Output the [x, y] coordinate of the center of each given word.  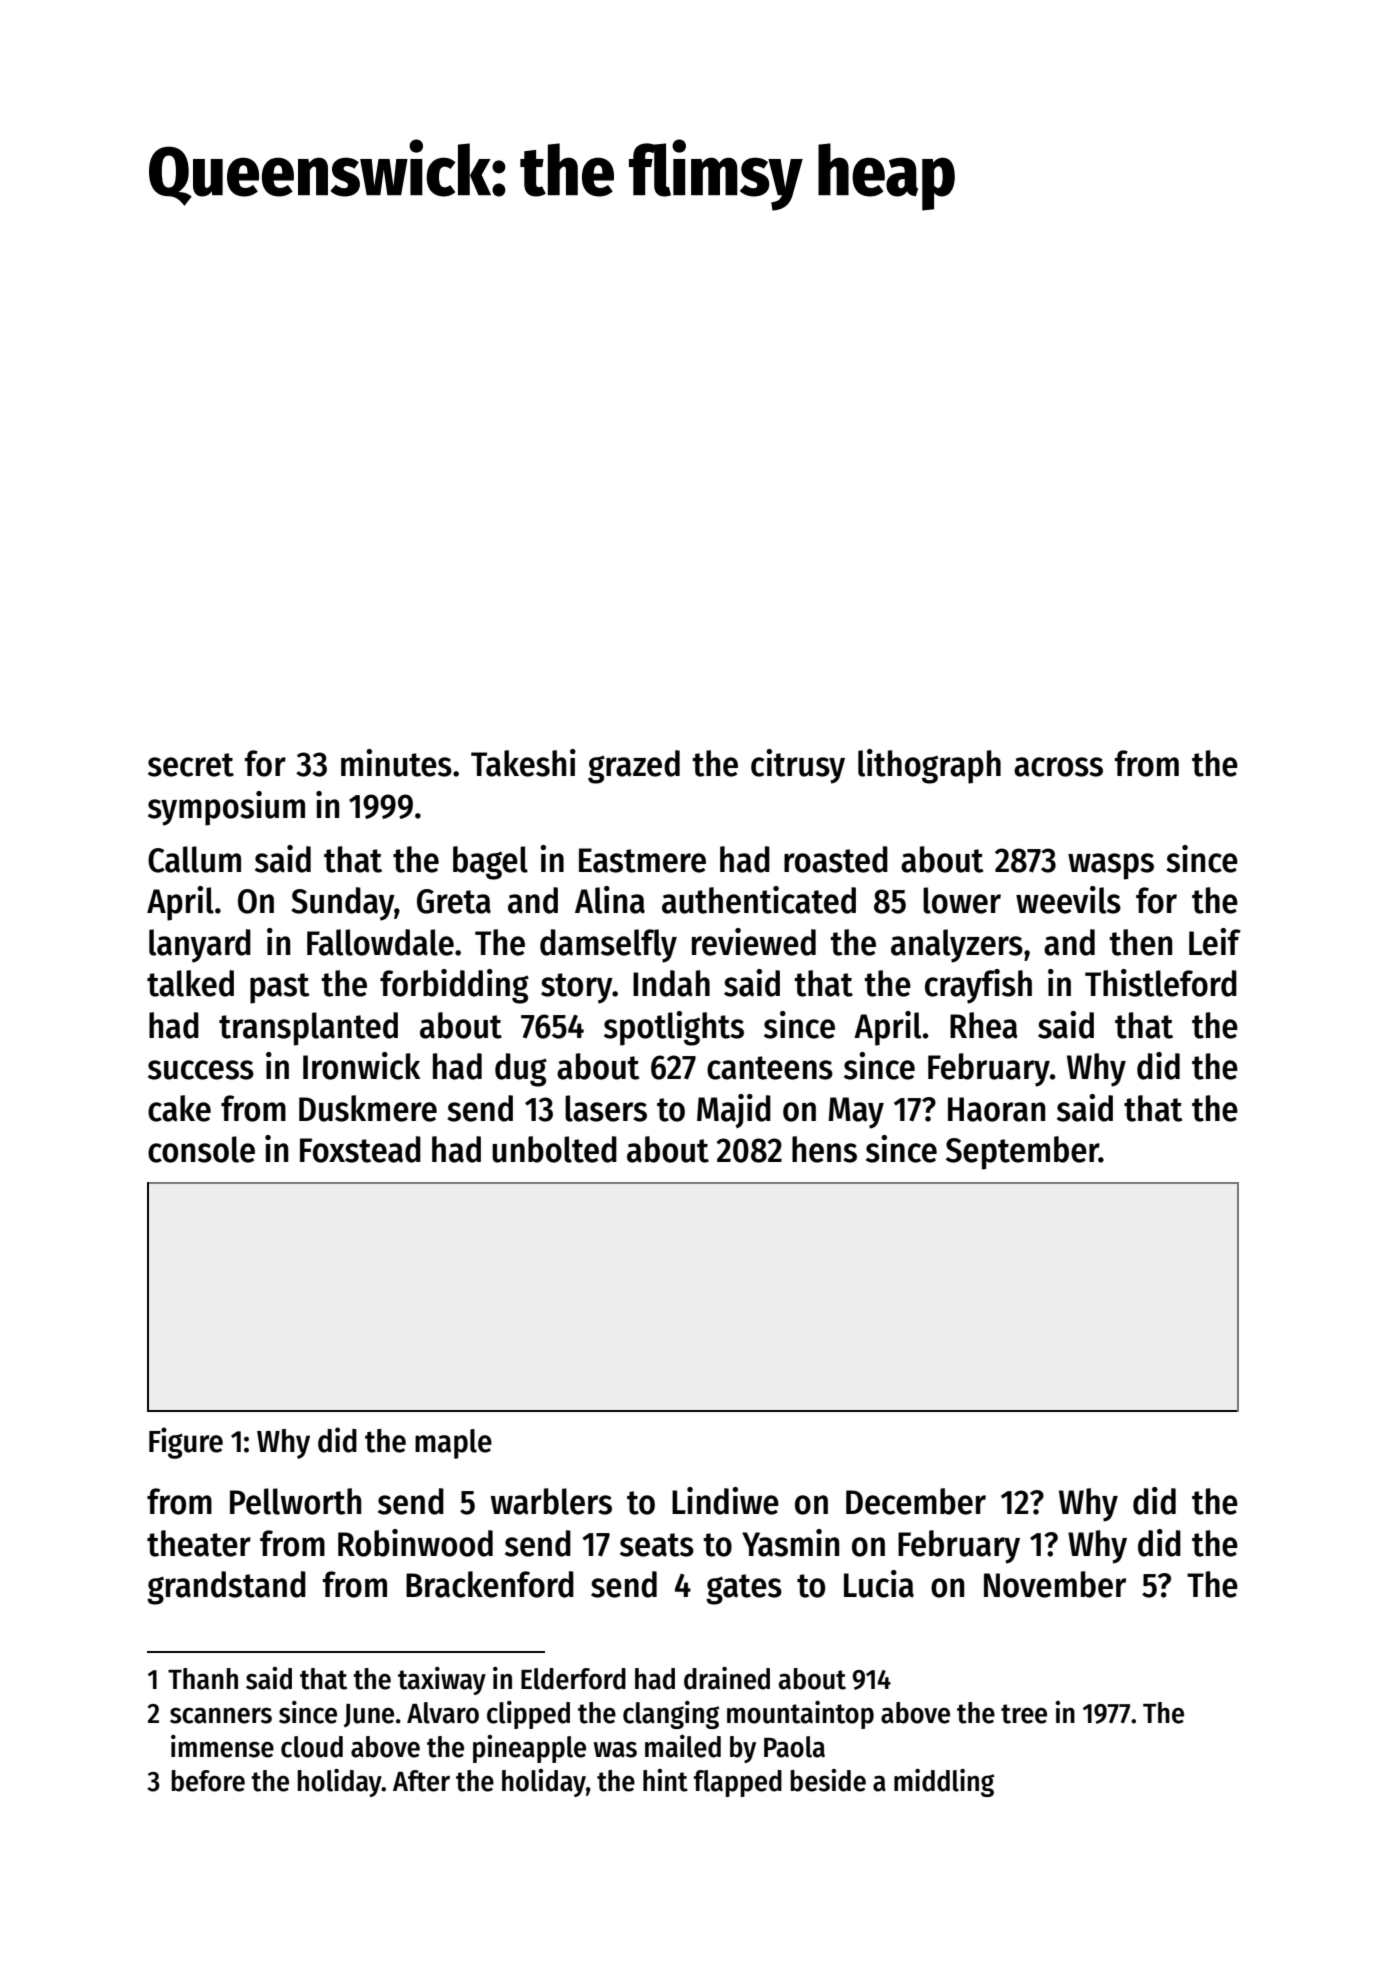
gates [744, 1589]
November [1055, 1584]
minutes [396, 763]
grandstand [226, 1588]
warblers [551, 1501]
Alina [610, 900]
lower [962, 900]
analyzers [957, 946]
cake [179, 1108]
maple [453, 1444]
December [916, 1501]
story [577, 988]
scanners [221, 1715]
